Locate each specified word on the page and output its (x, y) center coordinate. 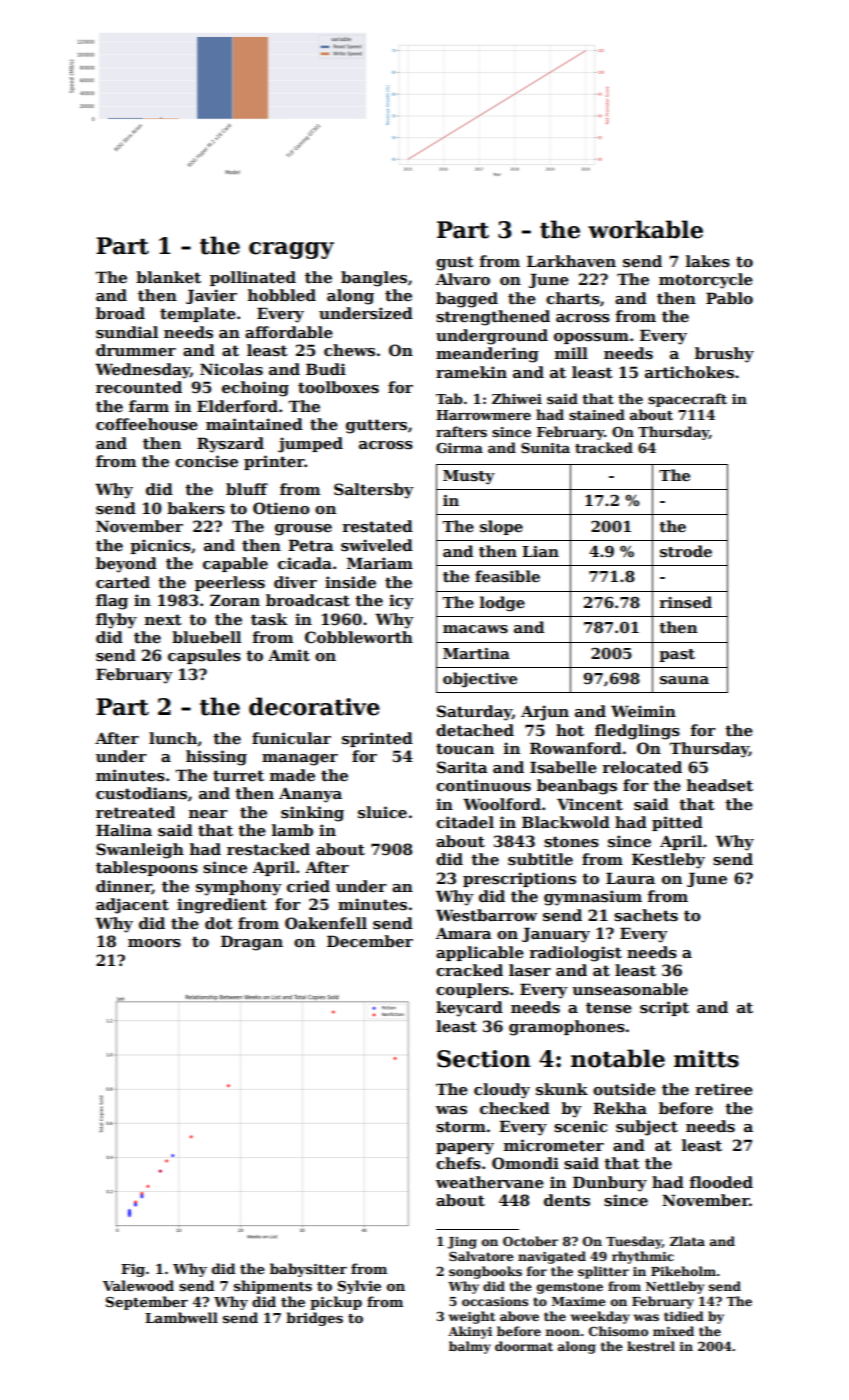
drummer (136, 350)
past (677, 655)
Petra (311, 545)
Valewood (138, 1285)
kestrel (651, 1346)
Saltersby (374, 491)
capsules (204, 656)
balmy (470, 1347)
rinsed (686, 602)
